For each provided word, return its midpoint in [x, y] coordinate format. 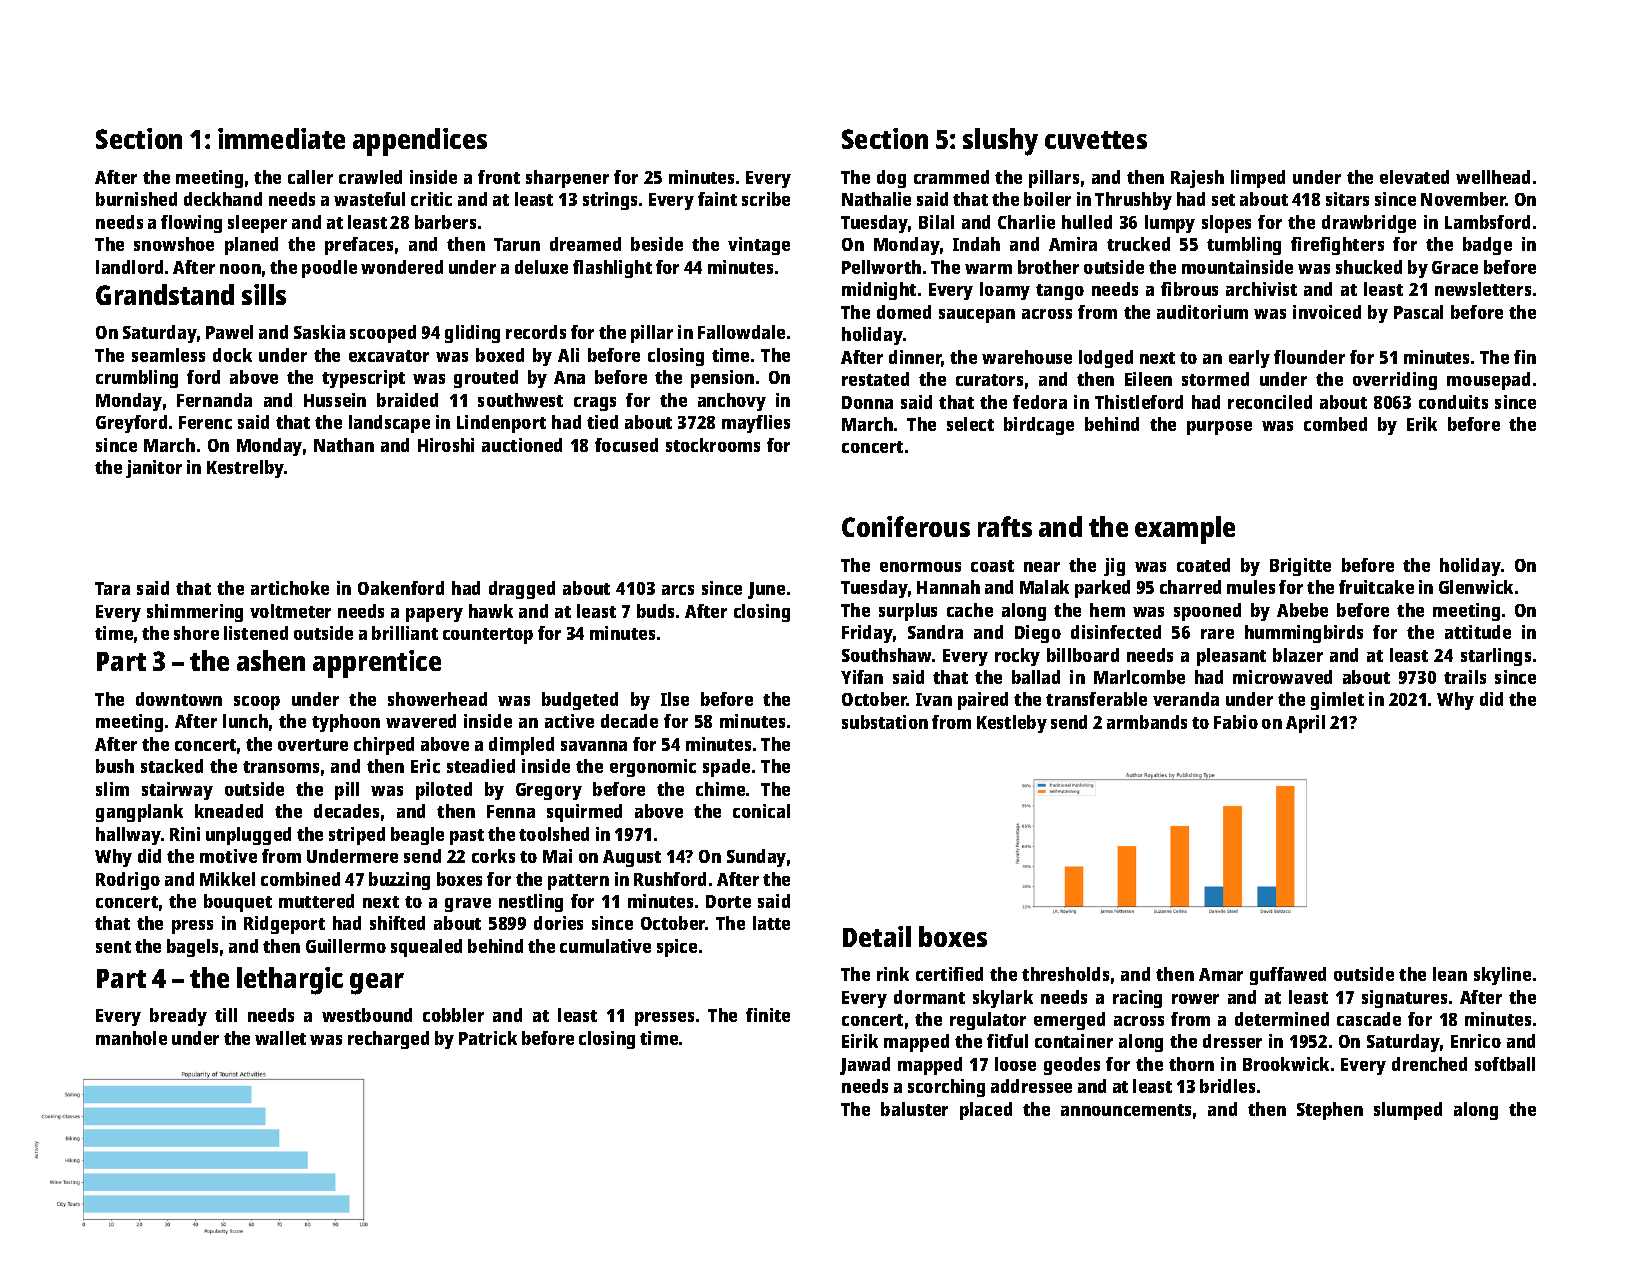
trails [1465, 677]
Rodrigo [128, 881]
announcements [1126, 1110]
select [970, 424]
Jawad [865, 1066]
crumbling [137, 379]
